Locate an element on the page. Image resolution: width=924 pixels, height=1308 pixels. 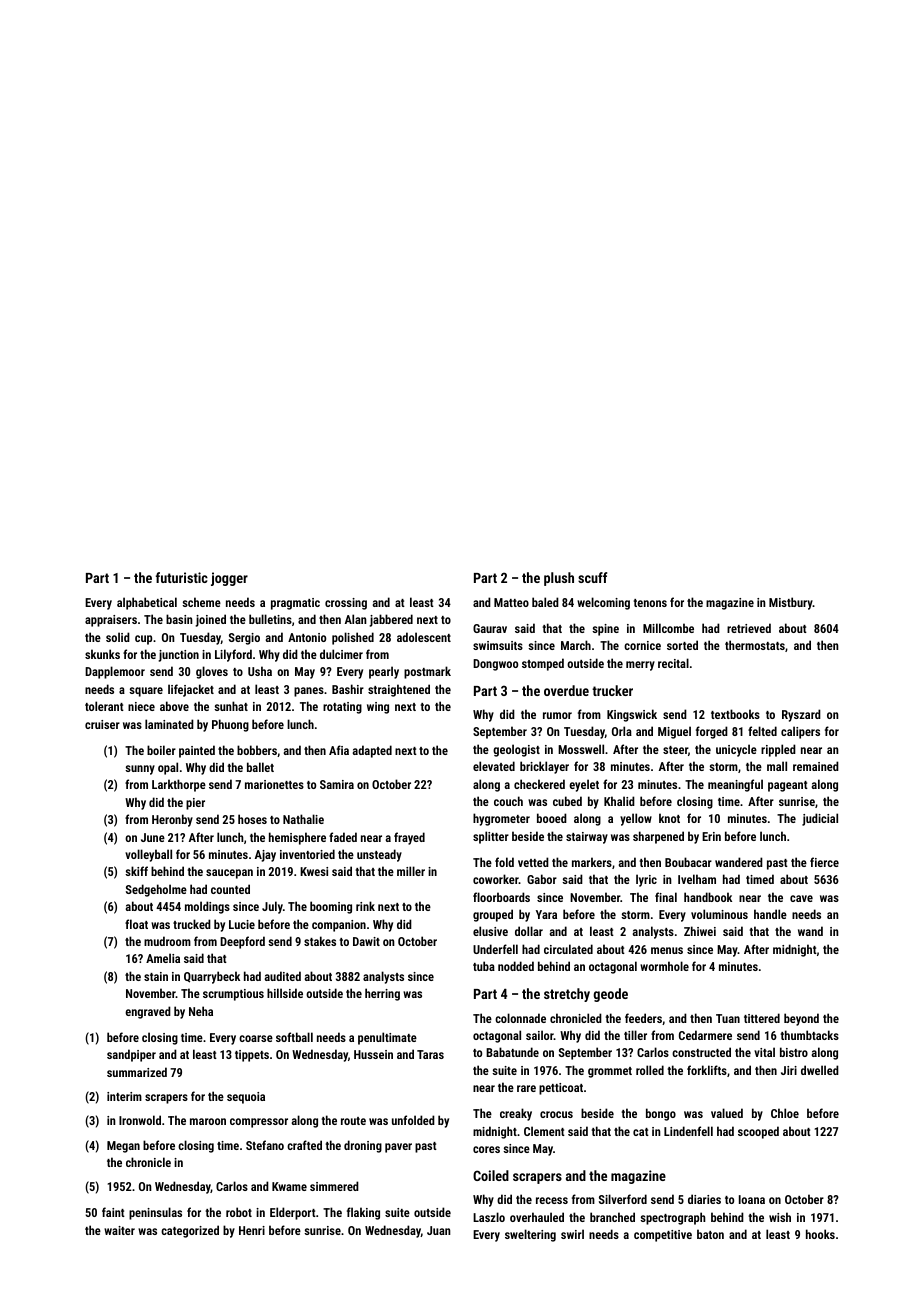
lifejacket is located at coordinates (191, 690).
